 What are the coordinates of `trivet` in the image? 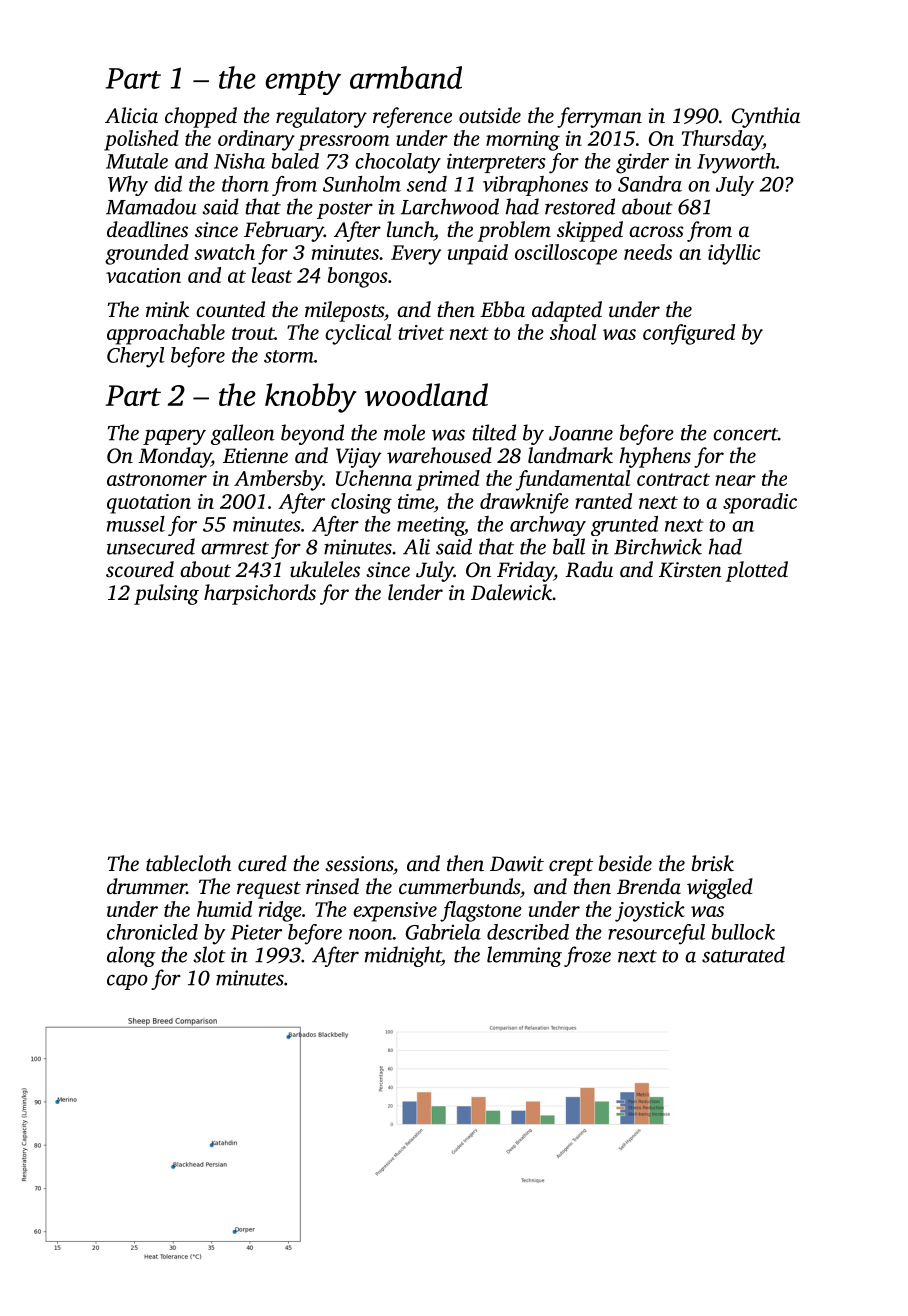 It's located at (421, 332).
